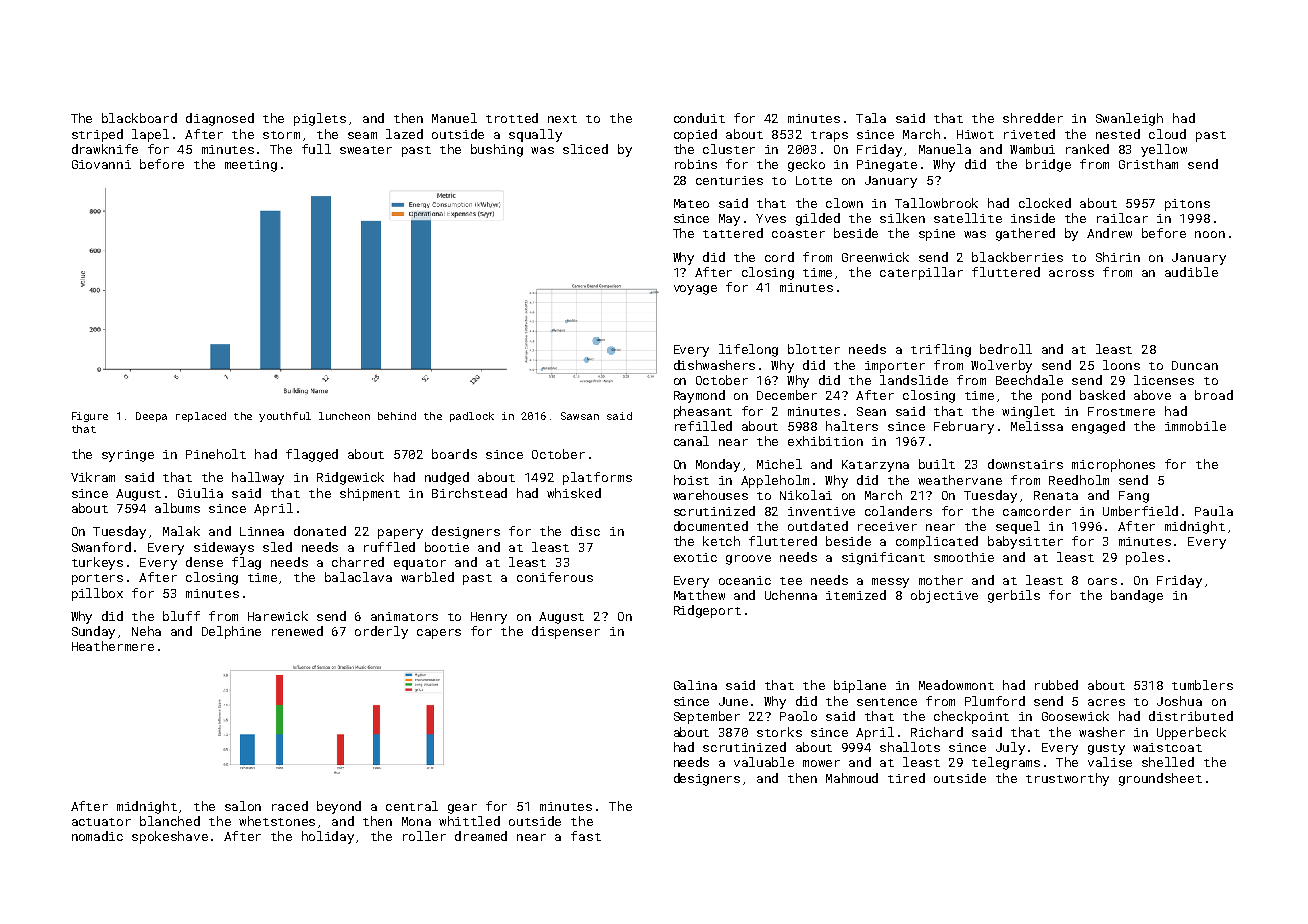 The height and width of the screenshot is (924, 1308). What do you see at coordinates (362, 135) in the screenshot?
I see `seam` at bounding box center [362, 135].
